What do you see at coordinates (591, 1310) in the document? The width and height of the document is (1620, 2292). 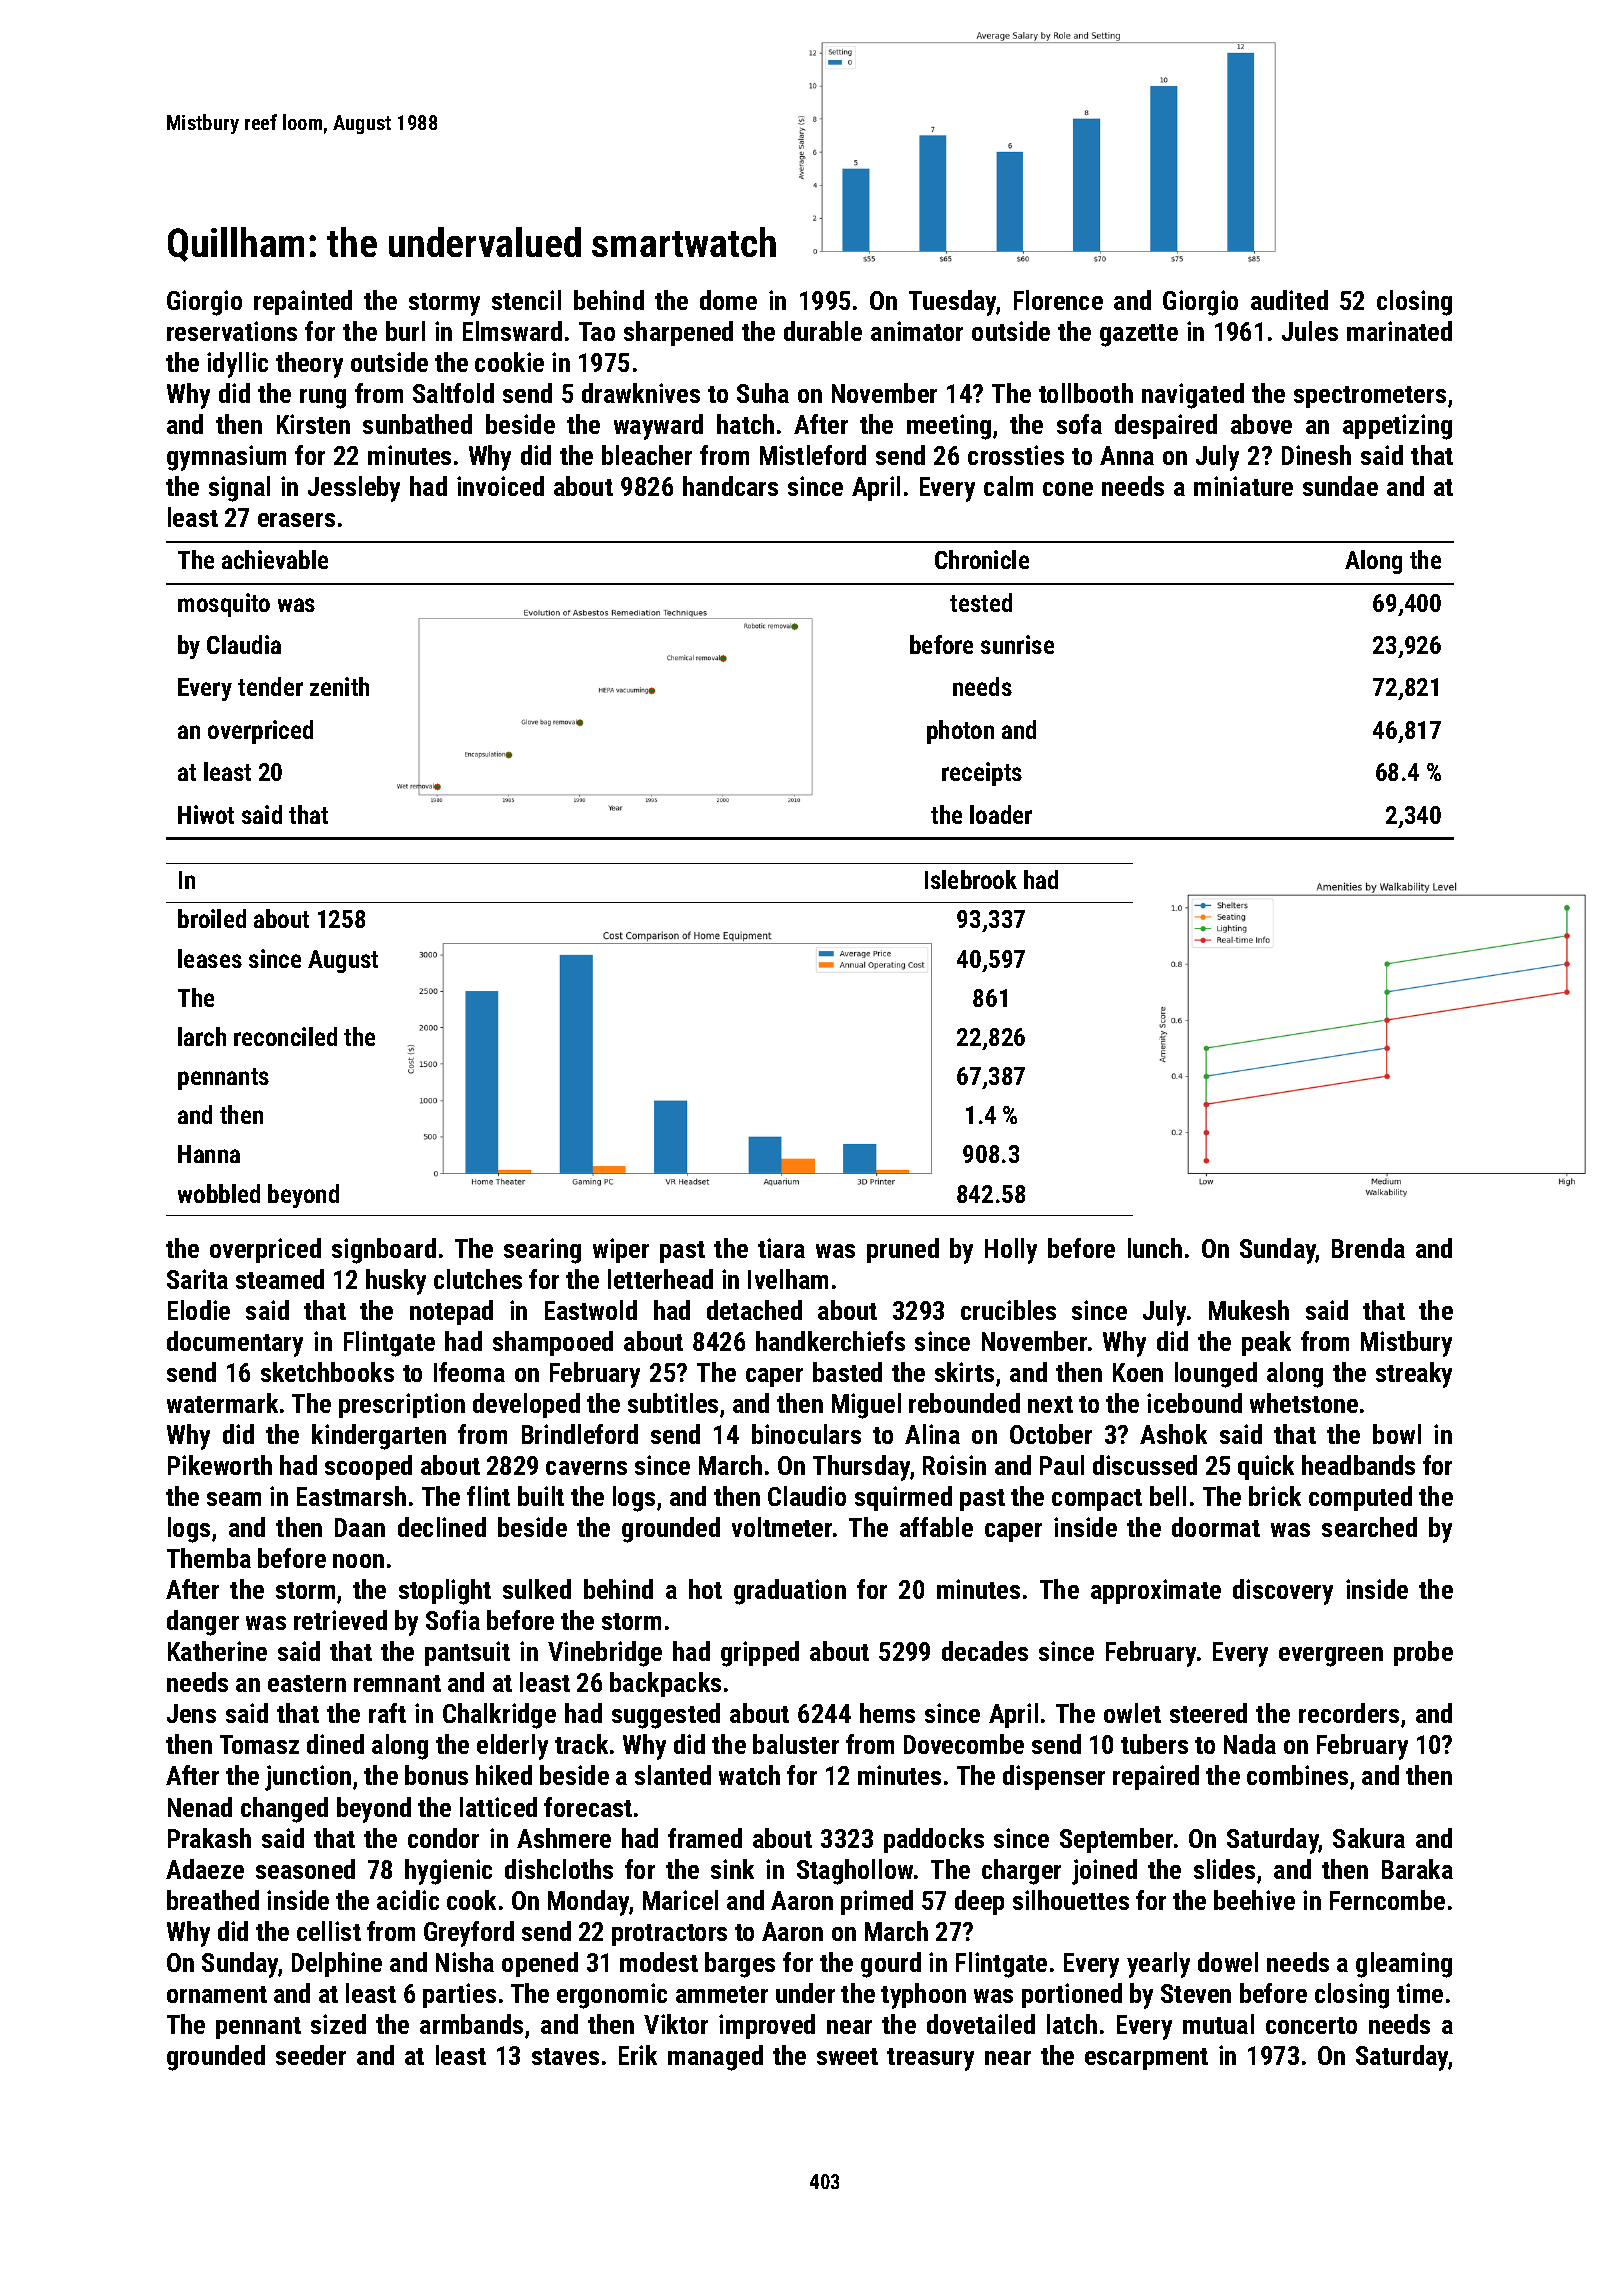 I see `Eastwold` at bounding box center [591, 1310].
